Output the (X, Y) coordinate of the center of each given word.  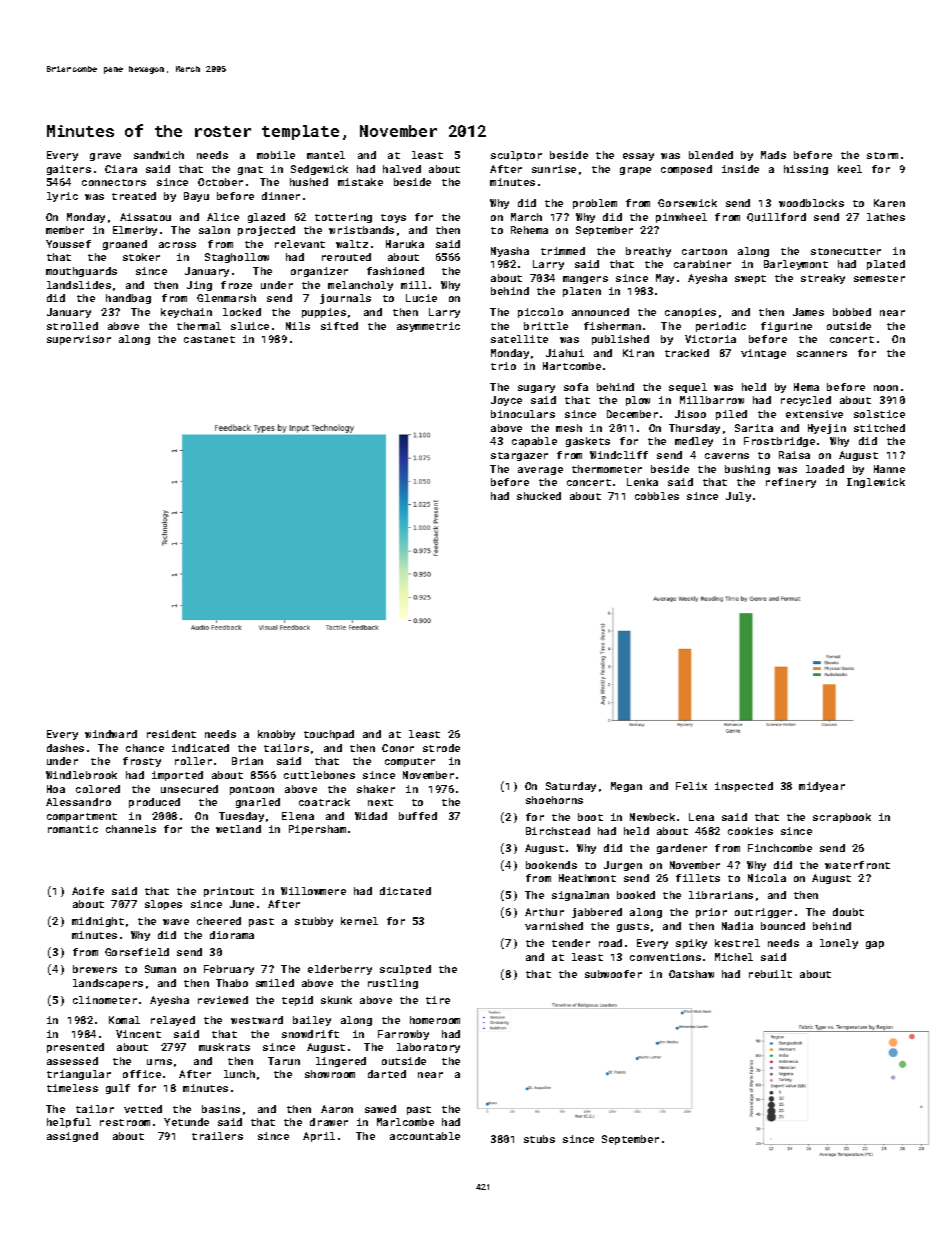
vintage (763, 354)
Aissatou (145, 217)
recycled (806, 401)
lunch (239, 1074)
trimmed (563, 251)
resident (171, 734)
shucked (539, 496)
